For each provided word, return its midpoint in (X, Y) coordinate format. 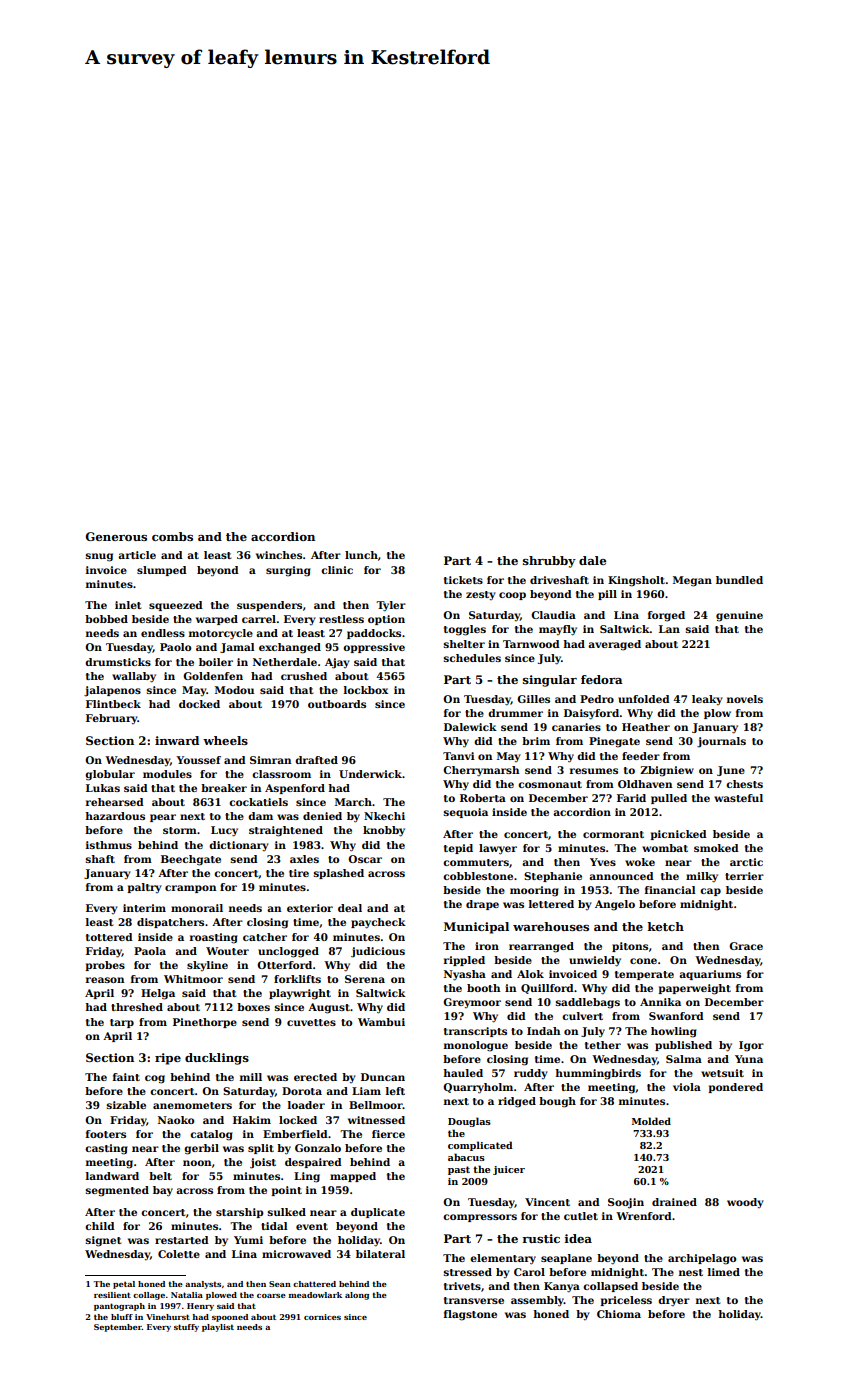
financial (670, 890)
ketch (666, 926)
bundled (739, 580)
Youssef (198, 760)
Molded (651, 1121)
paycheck (378, 923)
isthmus (109, 845)
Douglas (469, 1122)
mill (251, 1077)
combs (172, 536)
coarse (271, 1296)
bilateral (380, 1254)
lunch (361, 555)
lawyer (498, 849)
